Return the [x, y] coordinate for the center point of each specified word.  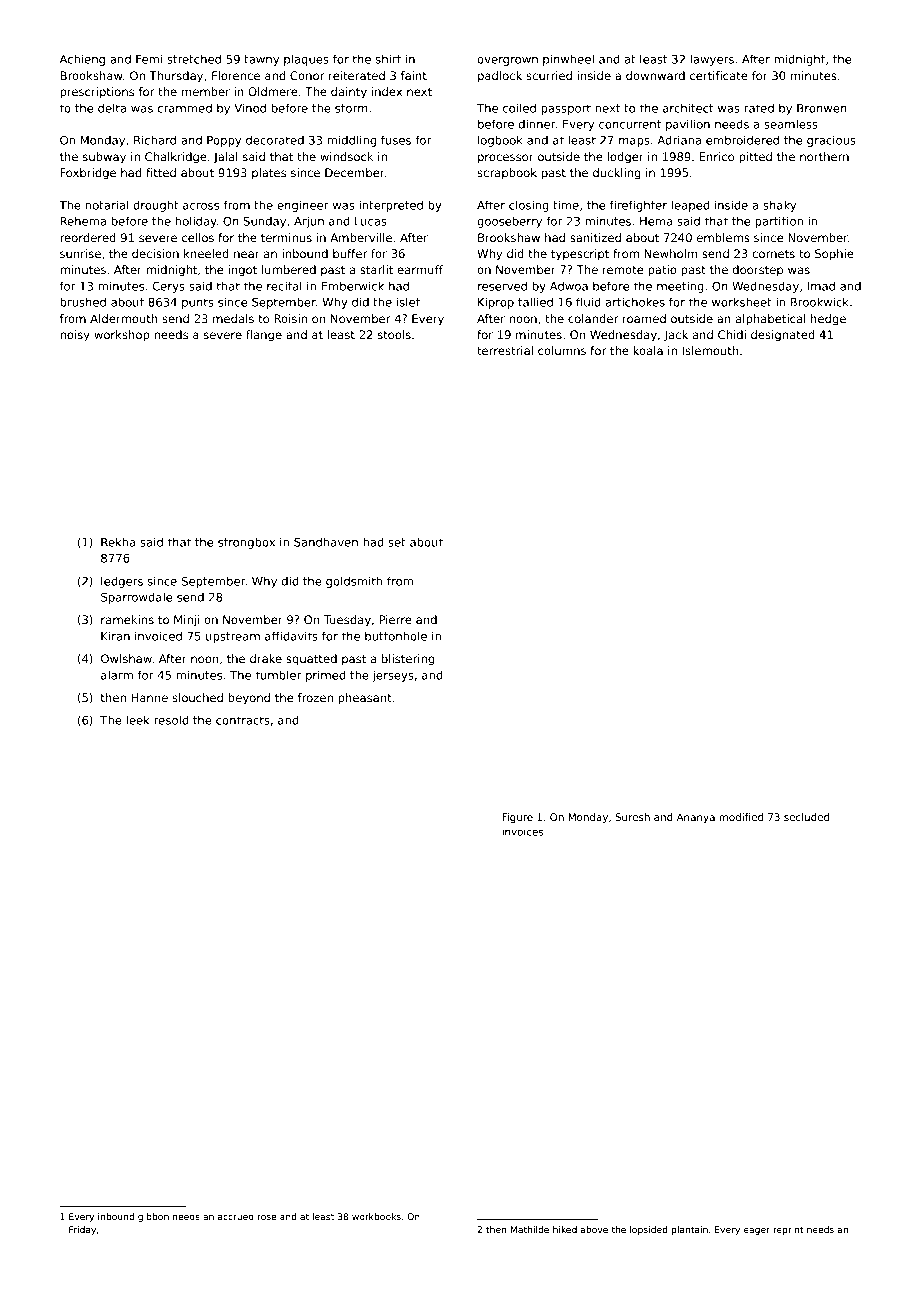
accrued [236, 1216]
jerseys [393, 676]
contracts [243, 720]
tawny [261, 60]
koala [648, 350]
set [397, 542]
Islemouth [710, 350]
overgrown [507, 61]
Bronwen [822, 108]
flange [264, 336]
